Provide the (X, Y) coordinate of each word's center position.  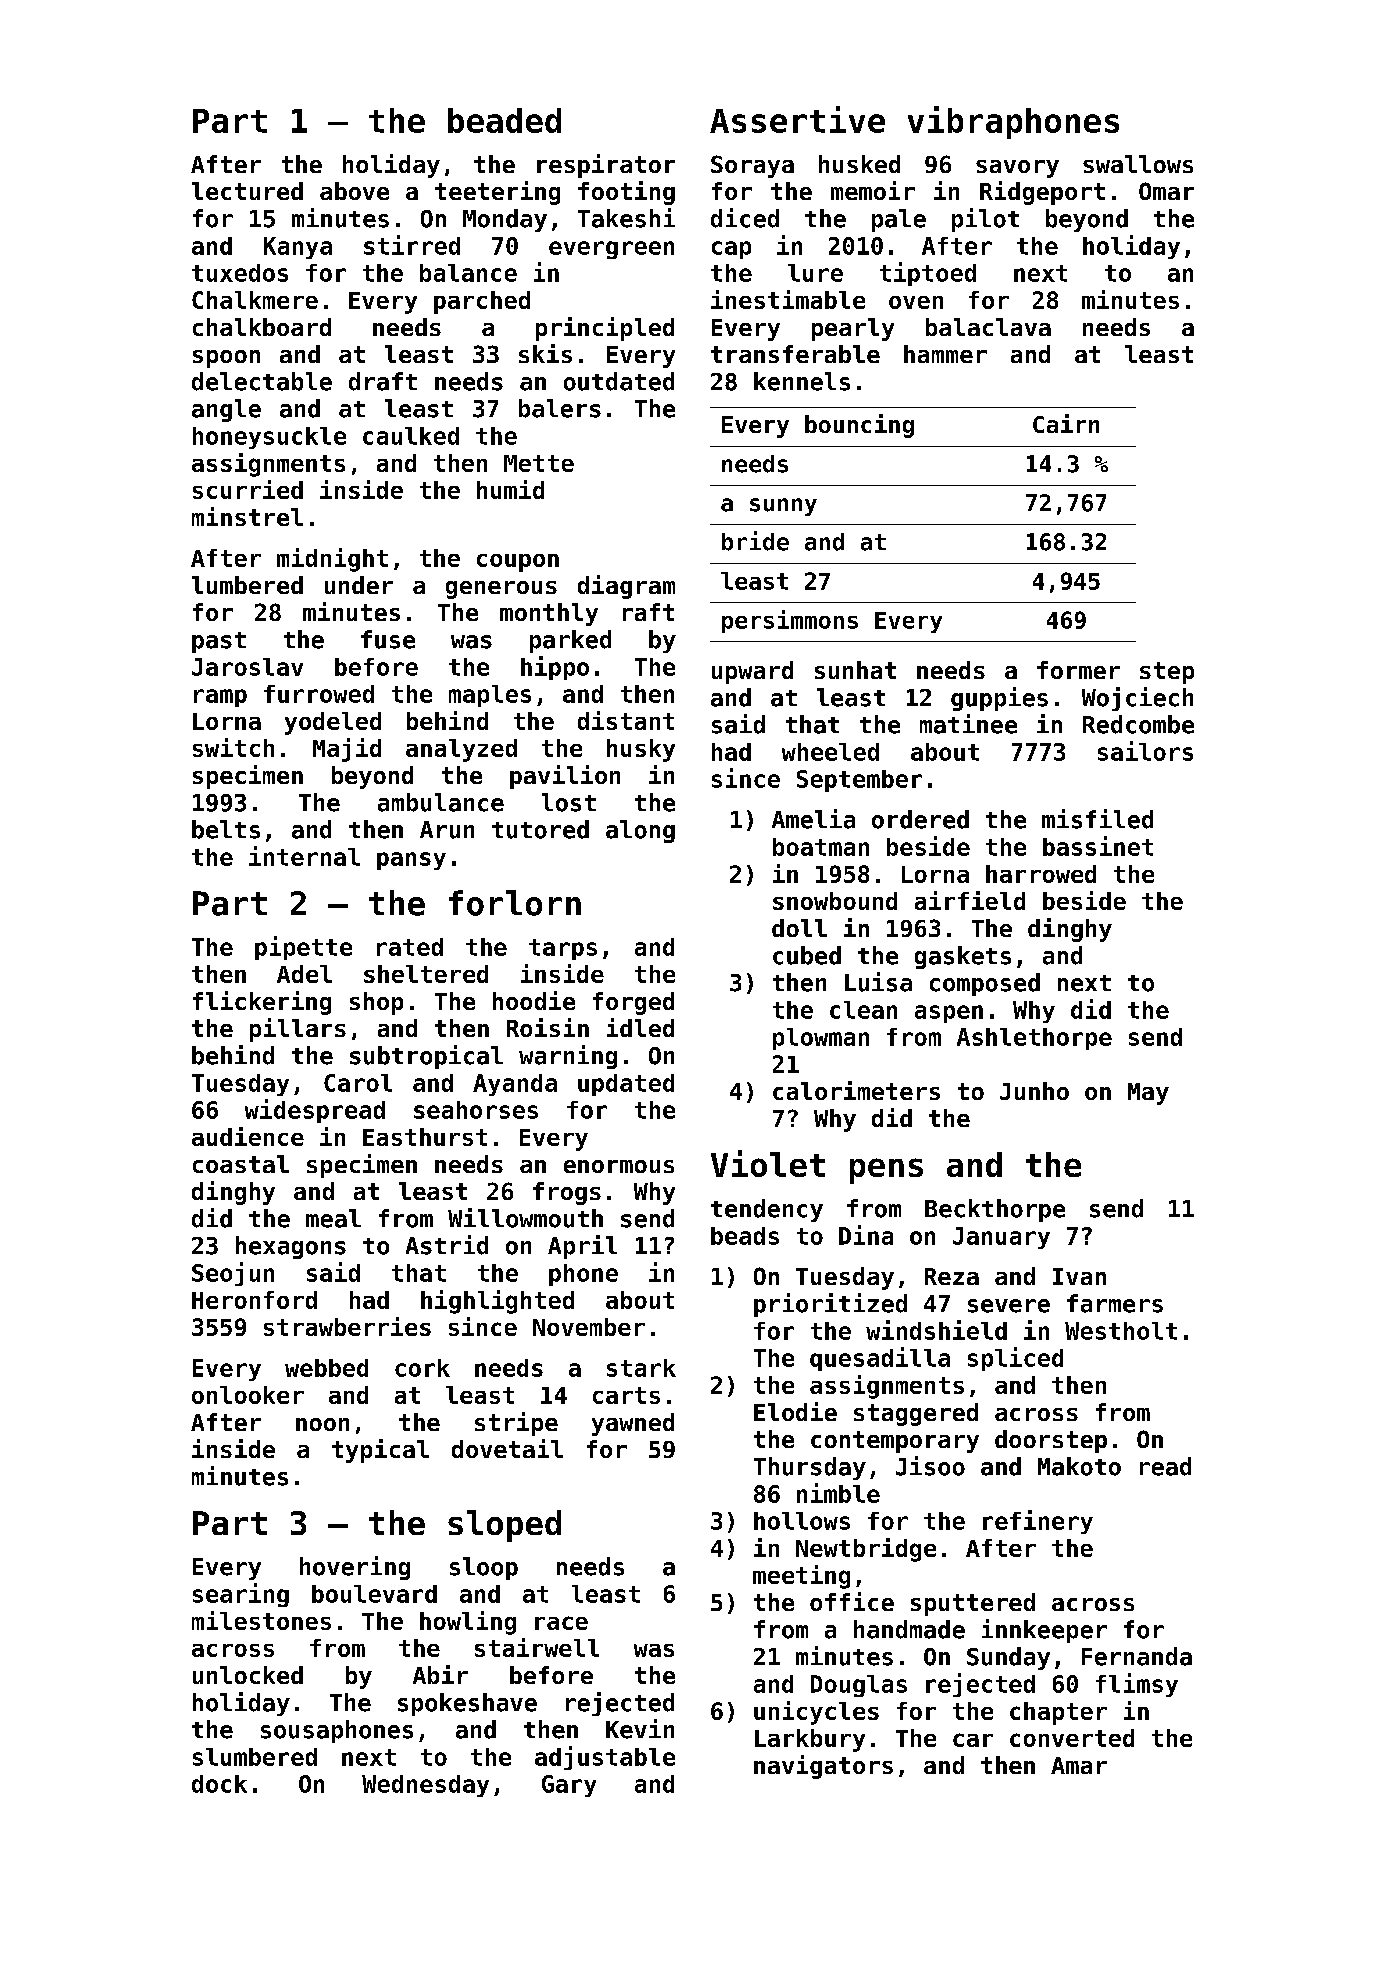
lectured (247, 191)
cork (422, 1368)
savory (1017, 169)
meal (333, 1218)
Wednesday (425, 1786)
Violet (768, 1163)
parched (482, 302)
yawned (633, 1424)
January (1001, 1238)
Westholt (1121, 1331)
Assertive (797, 119)
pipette (303, 948)
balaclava (988, 327)
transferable (795, 354)
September (859, 781)
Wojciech (1137, 699)
